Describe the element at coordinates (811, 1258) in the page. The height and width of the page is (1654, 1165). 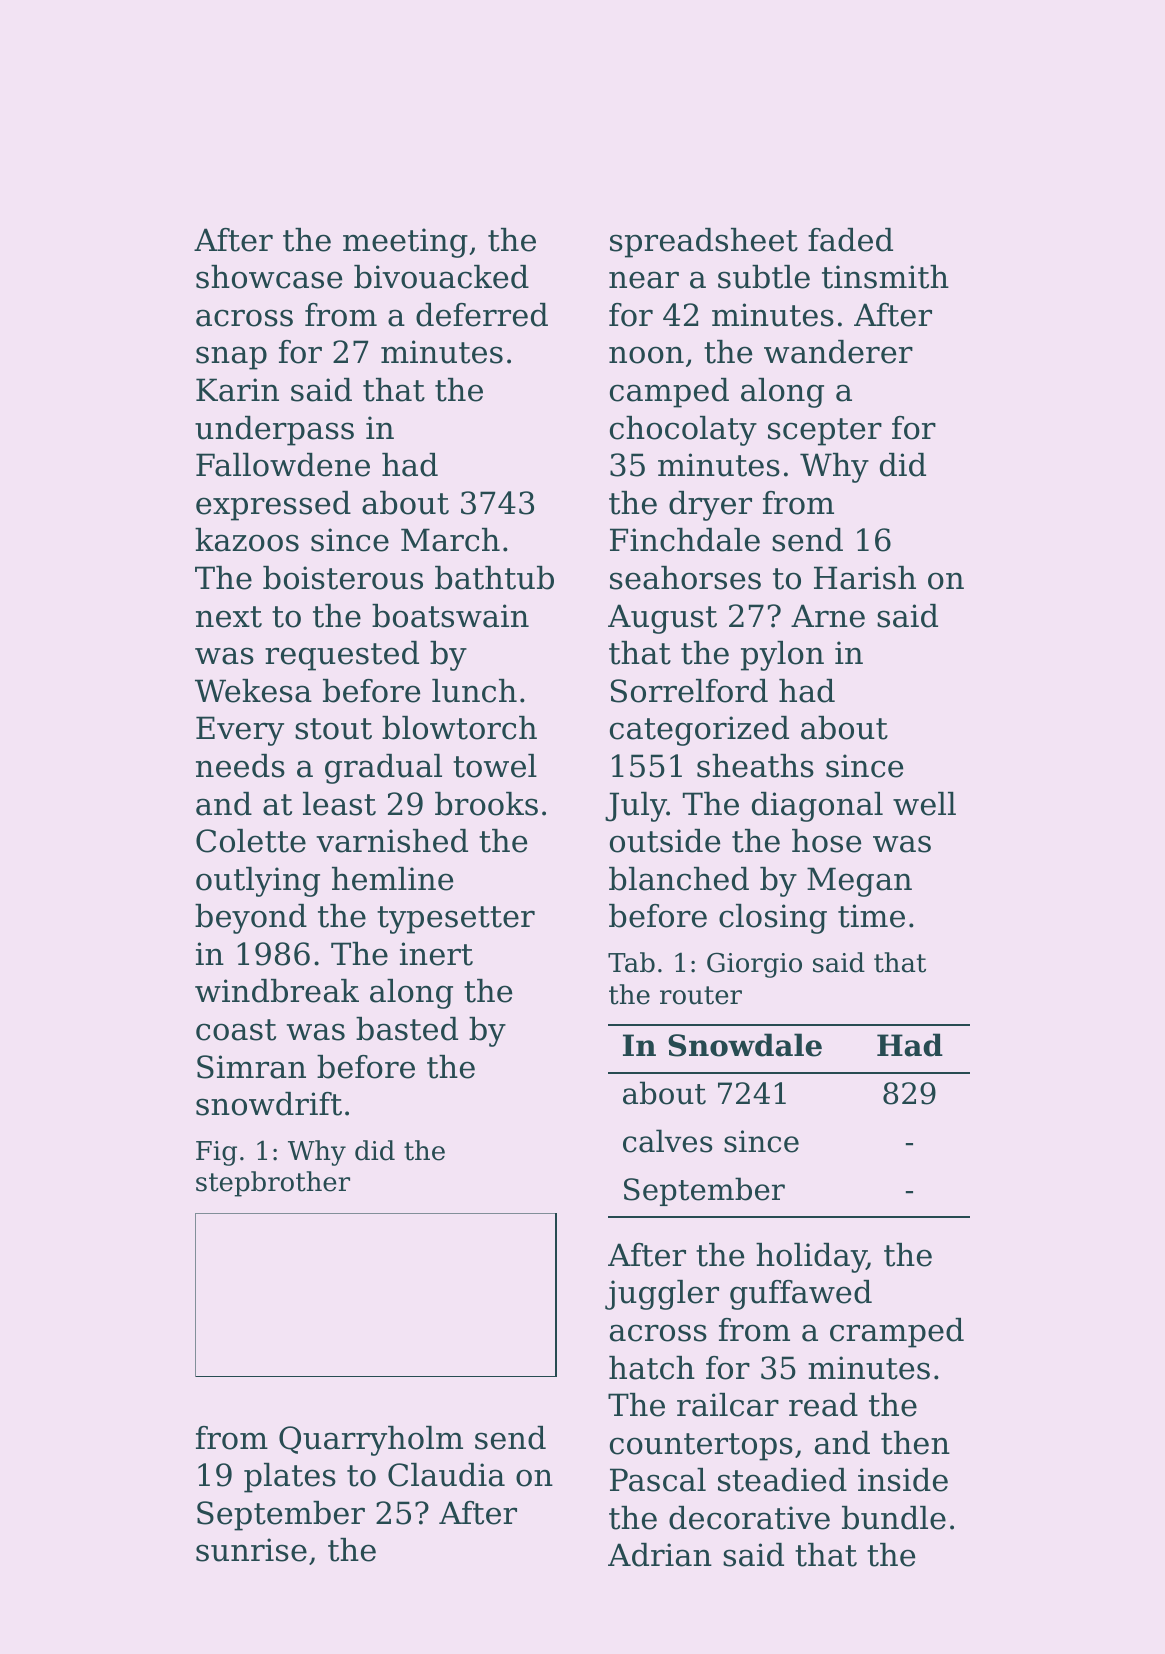
I see `holiday` at that location.
